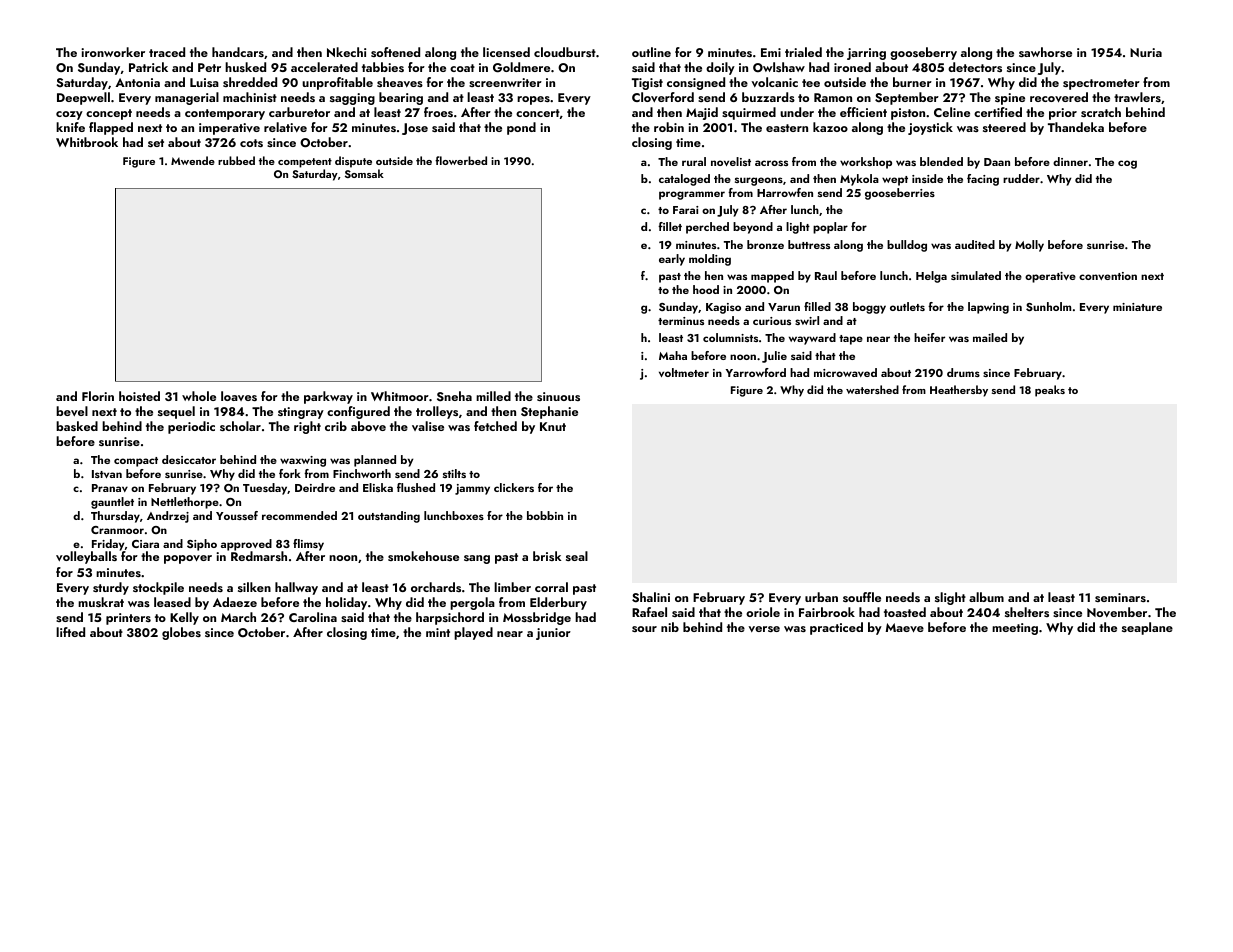 This image has height=952, width=1233. I want to click on Shalini, so click(651, 597).
